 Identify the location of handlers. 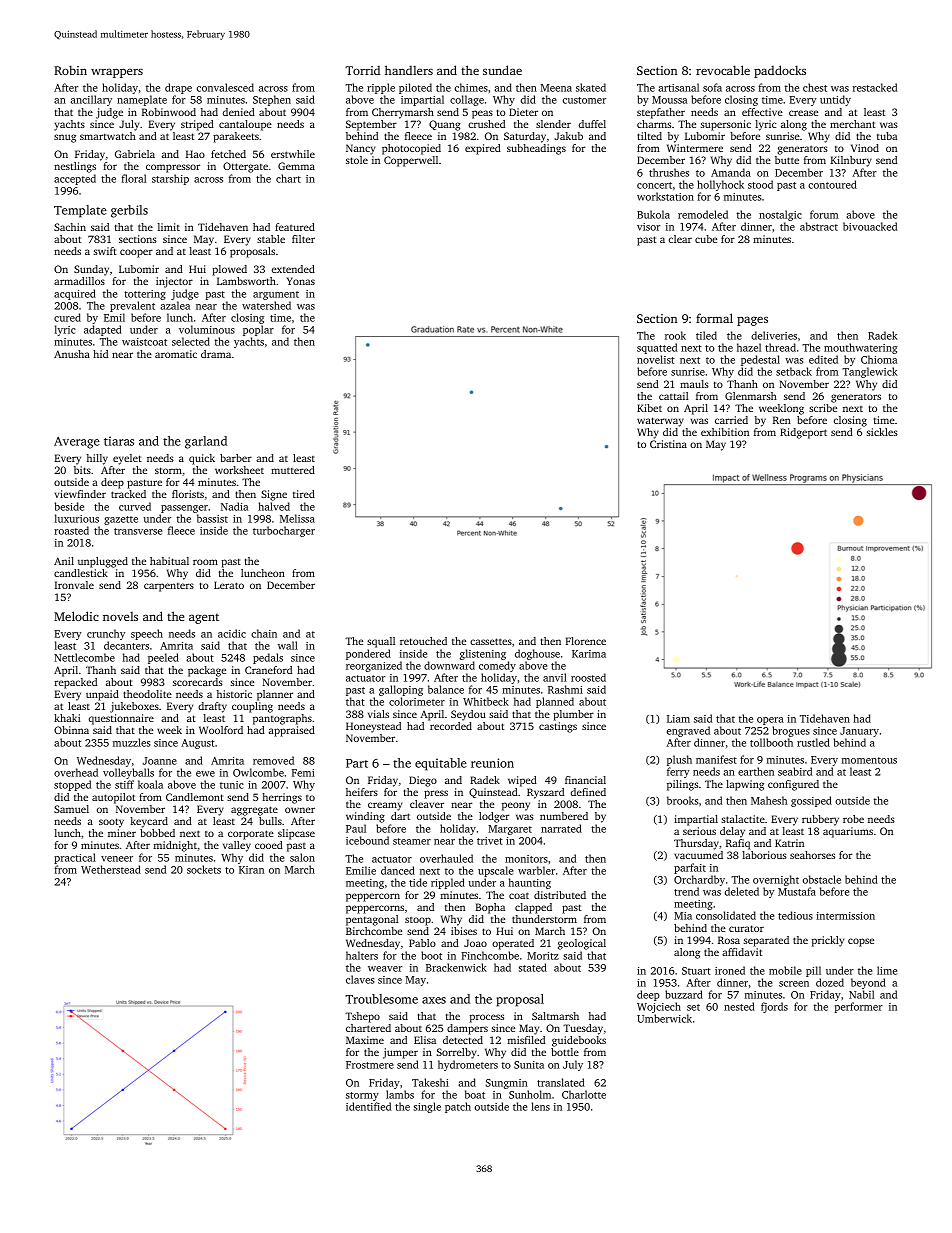
(409, 70).
